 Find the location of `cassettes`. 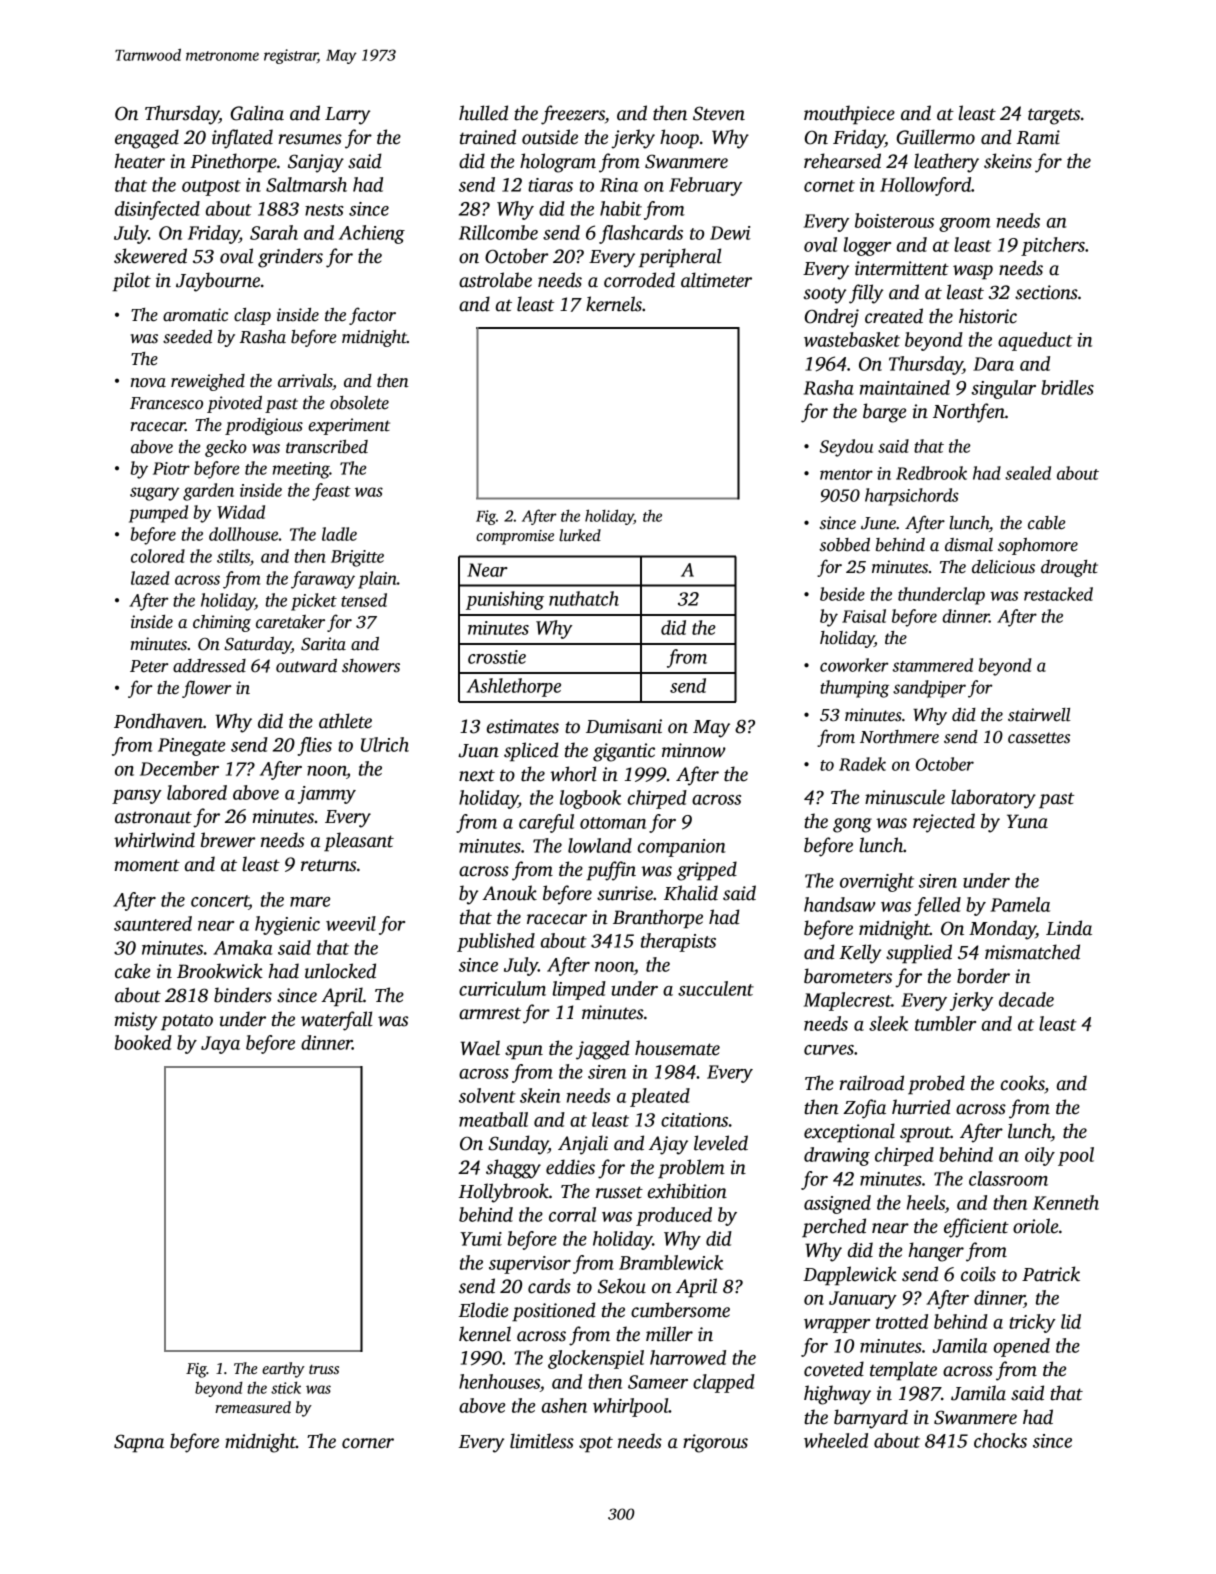

cassettes is located at coordinates (1039, 738).
